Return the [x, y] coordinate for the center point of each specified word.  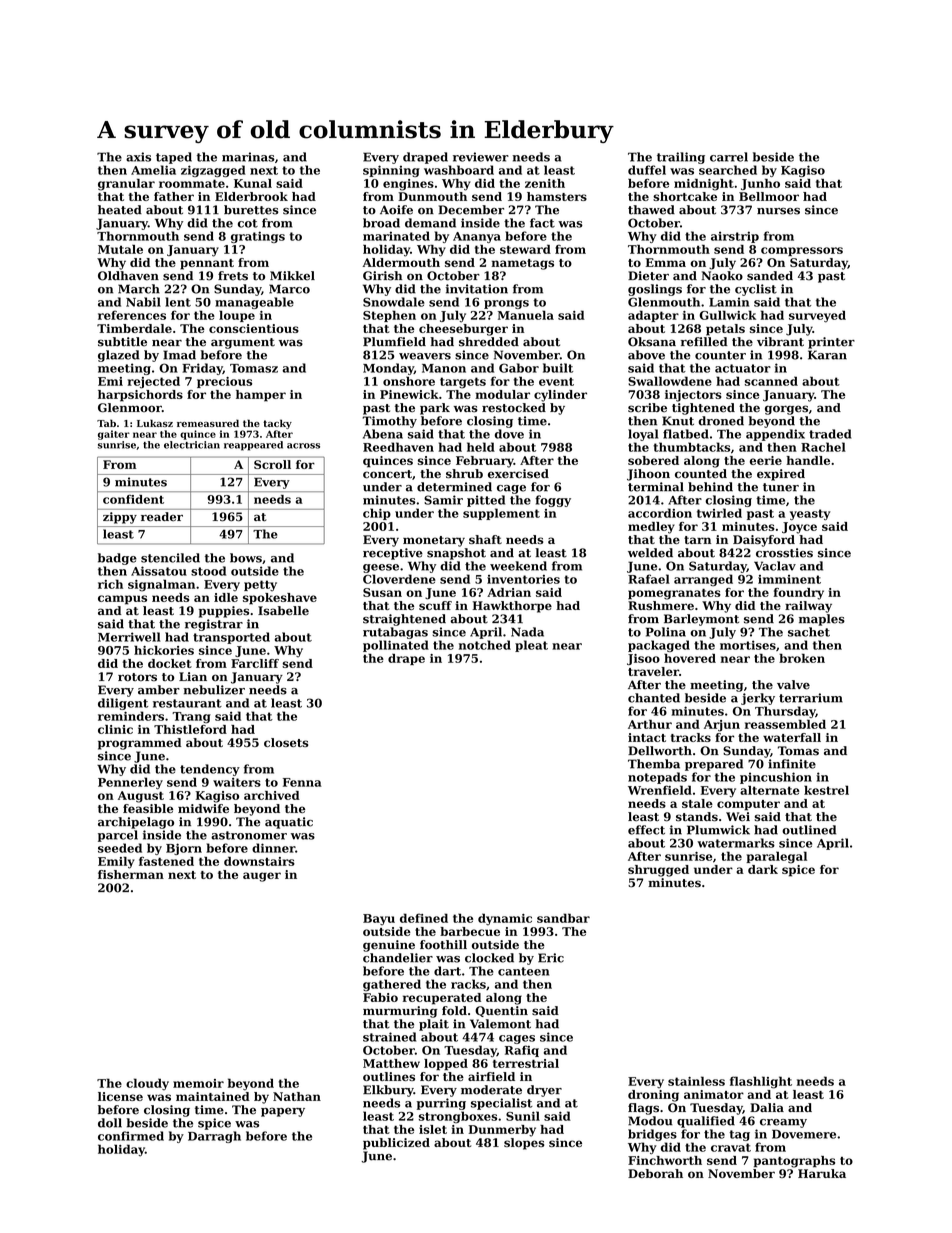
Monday [388, 369]
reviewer [481, 157]
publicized [396, 1144]
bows [246, 558]
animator [714, 1094]
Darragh [214, 1137]
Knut [678, 421]
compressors [802, 251]
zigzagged [213, 171]
